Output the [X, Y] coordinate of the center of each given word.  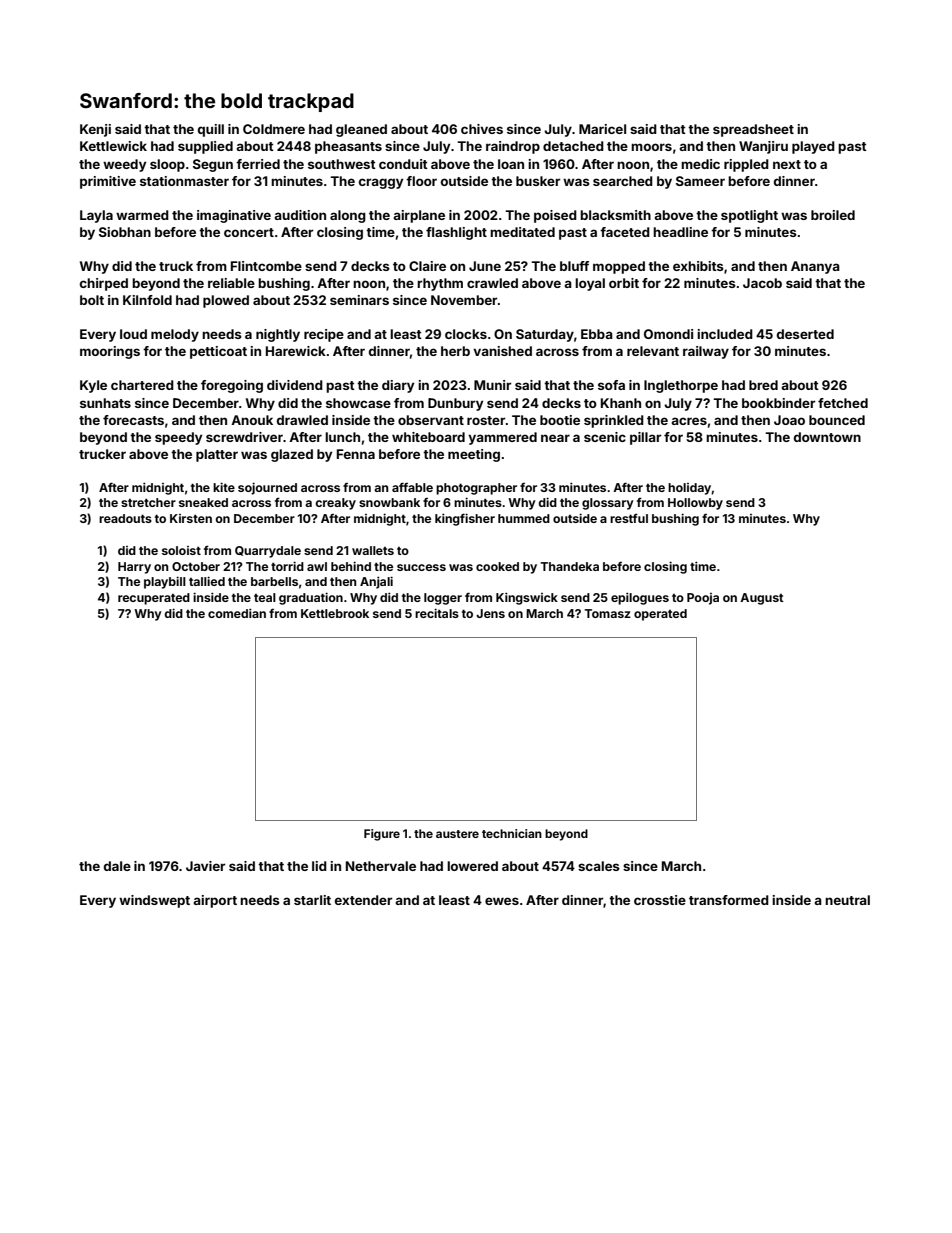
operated [660, 615]
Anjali [376, 582]
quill [211, 130]
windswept [154, 901]
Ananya [815, 267]
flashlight [456, 233]
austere [457, 834]
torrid [287, 566]
